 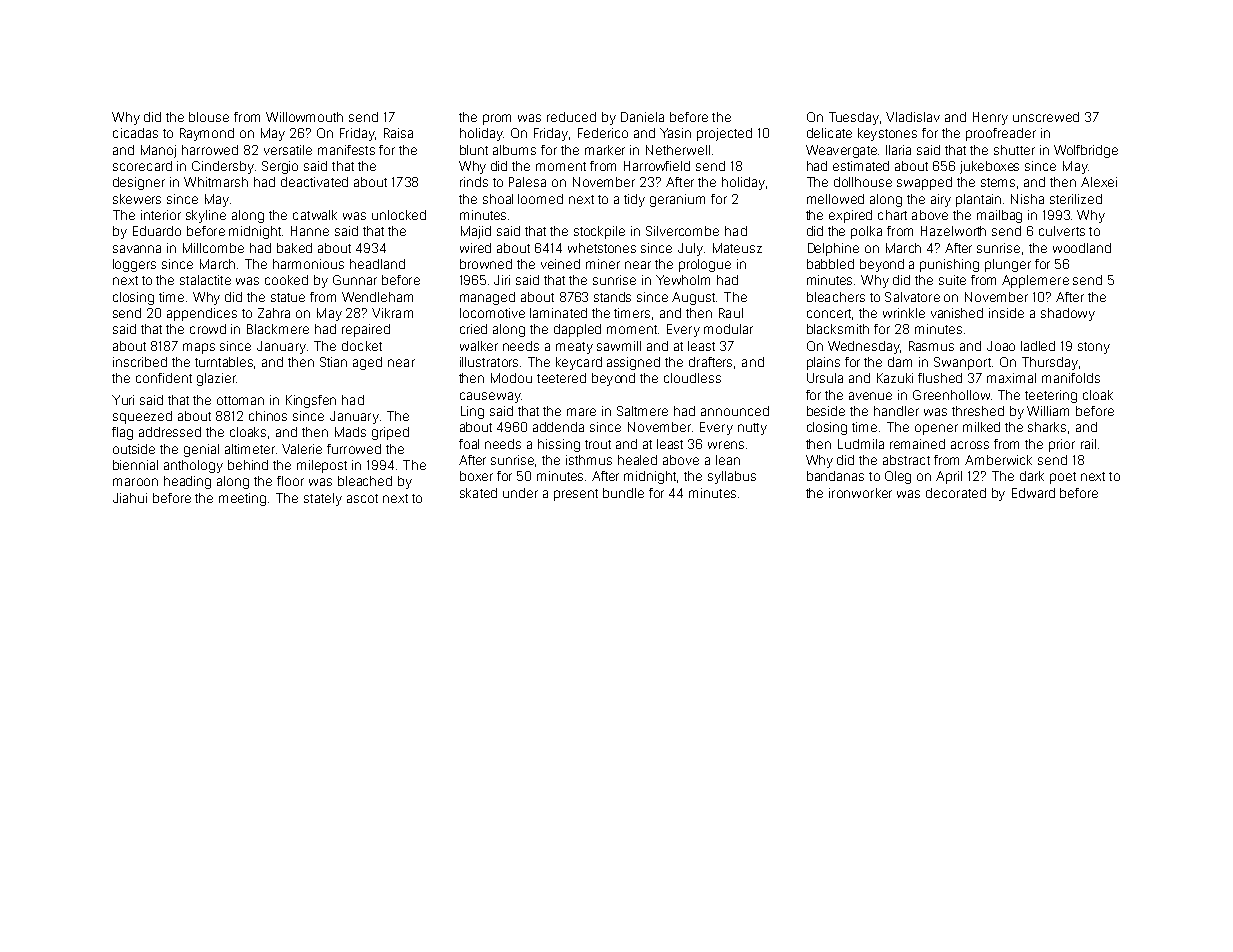 What do you see at coordinates (642, 117) in the image?
I see `Daniela` at bounding box center [642, 117].
